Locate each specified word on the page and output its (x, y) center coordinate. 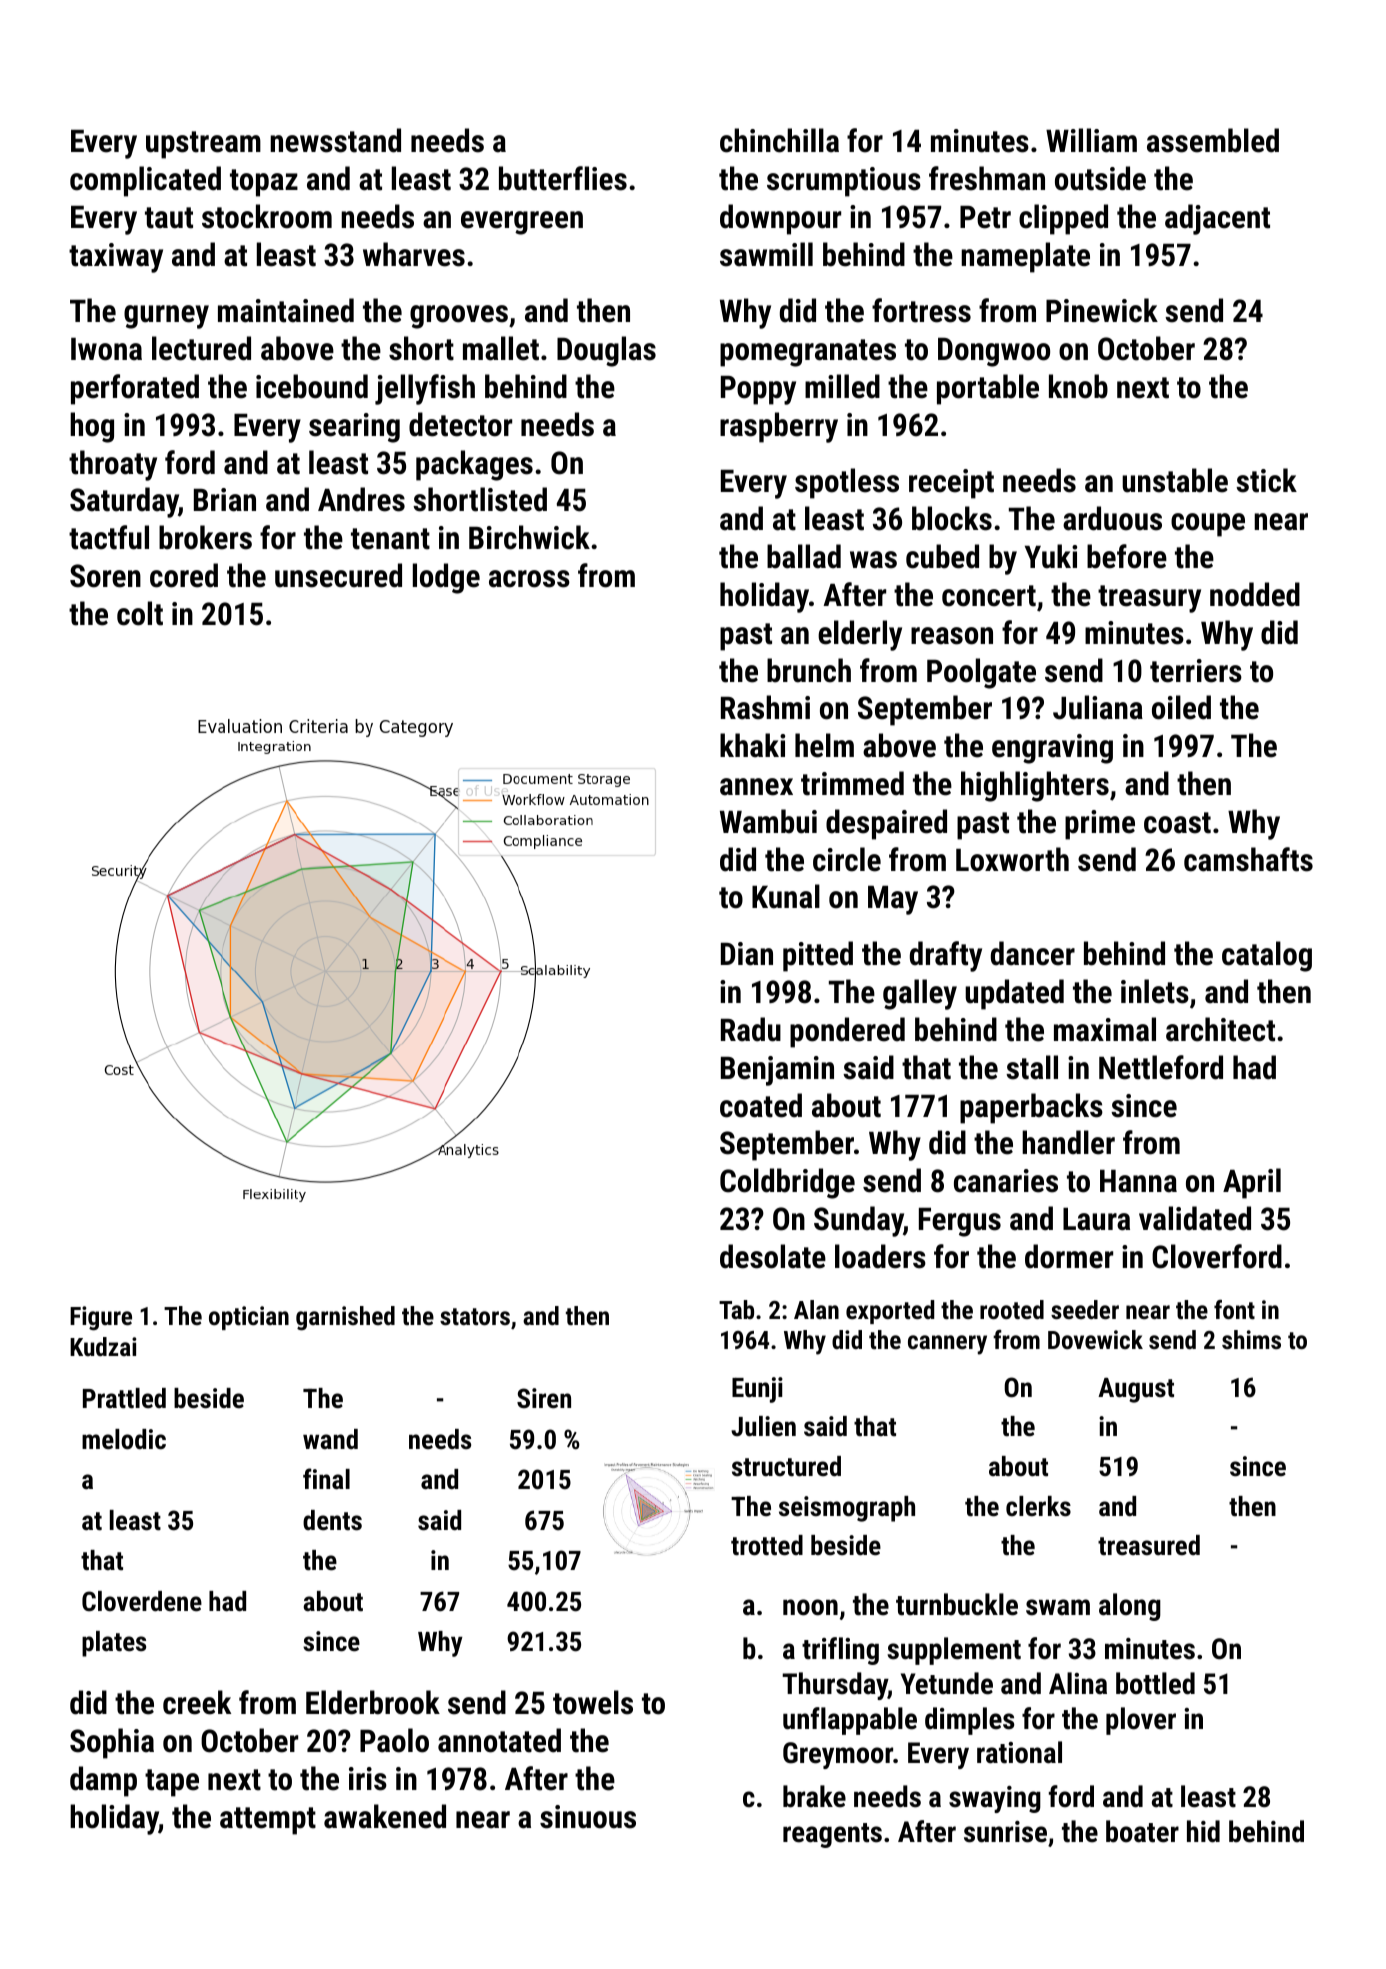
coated (761, 1105)
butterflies (563, 178)
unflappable (850, 1721)
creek (197, 1702)
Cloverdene (142, 1601)
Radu (751, 1029)
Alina (1078, 1683)
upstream (203, 145)
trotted (767, 1545)
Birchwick (529, 537)
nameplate (1025, 257)
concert (989, 596)
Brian (225, 500)
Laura (1096, 1219)
